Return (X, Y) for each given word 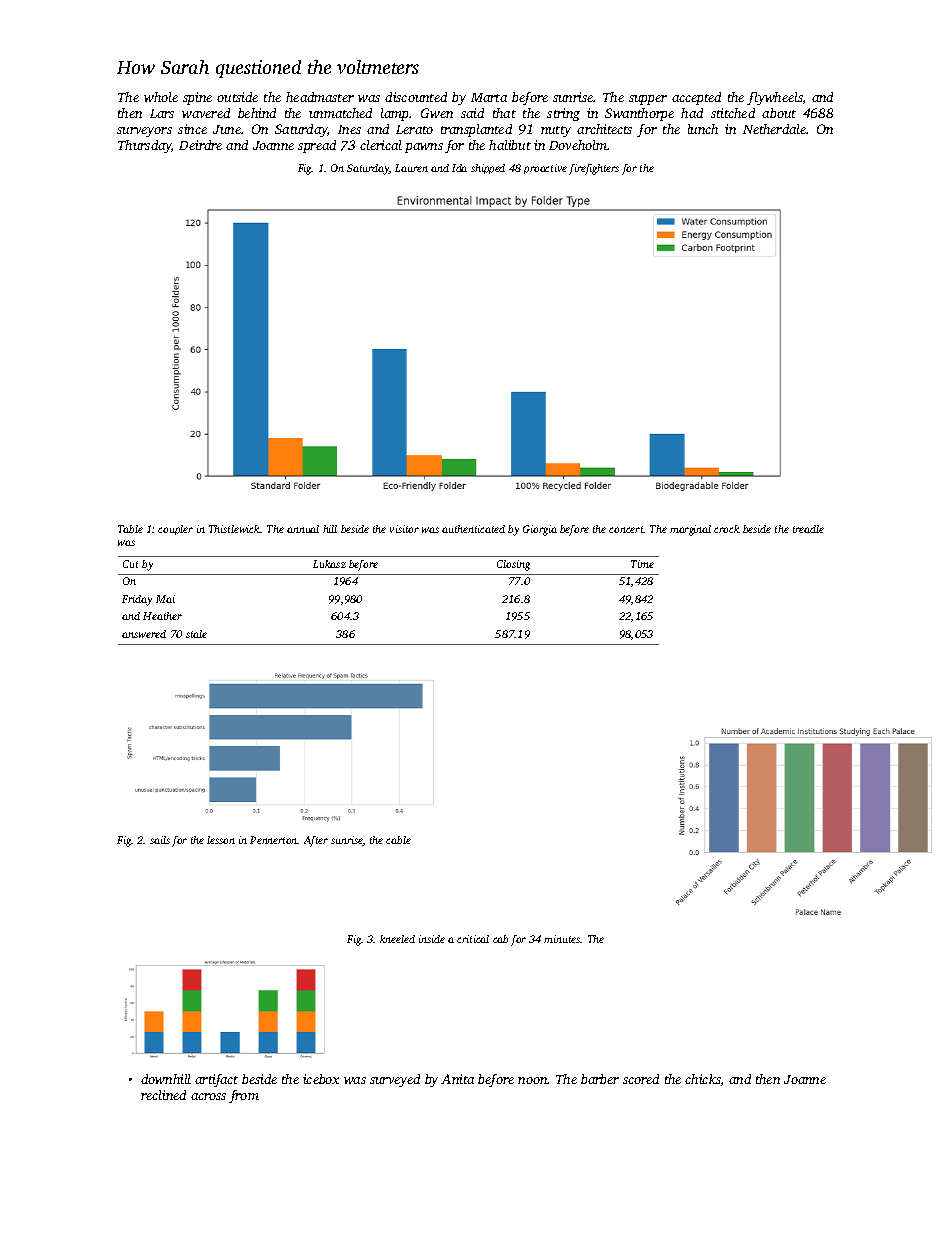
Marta (489, 97)
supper (648, 100)
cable (398, 840)
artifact (216, 1080)
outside (237, 97)
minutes (562, 939)
